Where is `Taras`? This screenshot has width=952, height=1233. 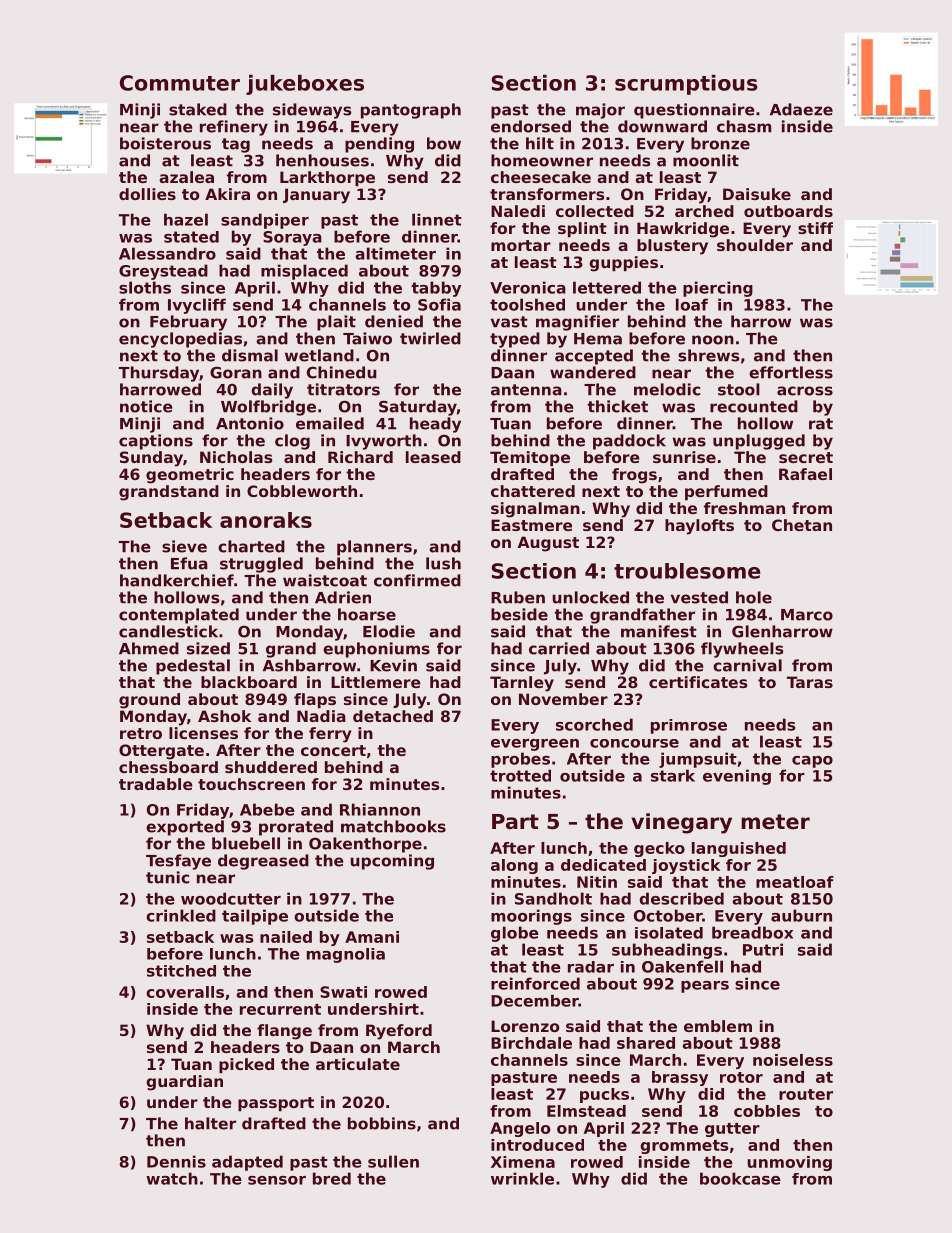
Taras is located at coordinates (810, 682).
